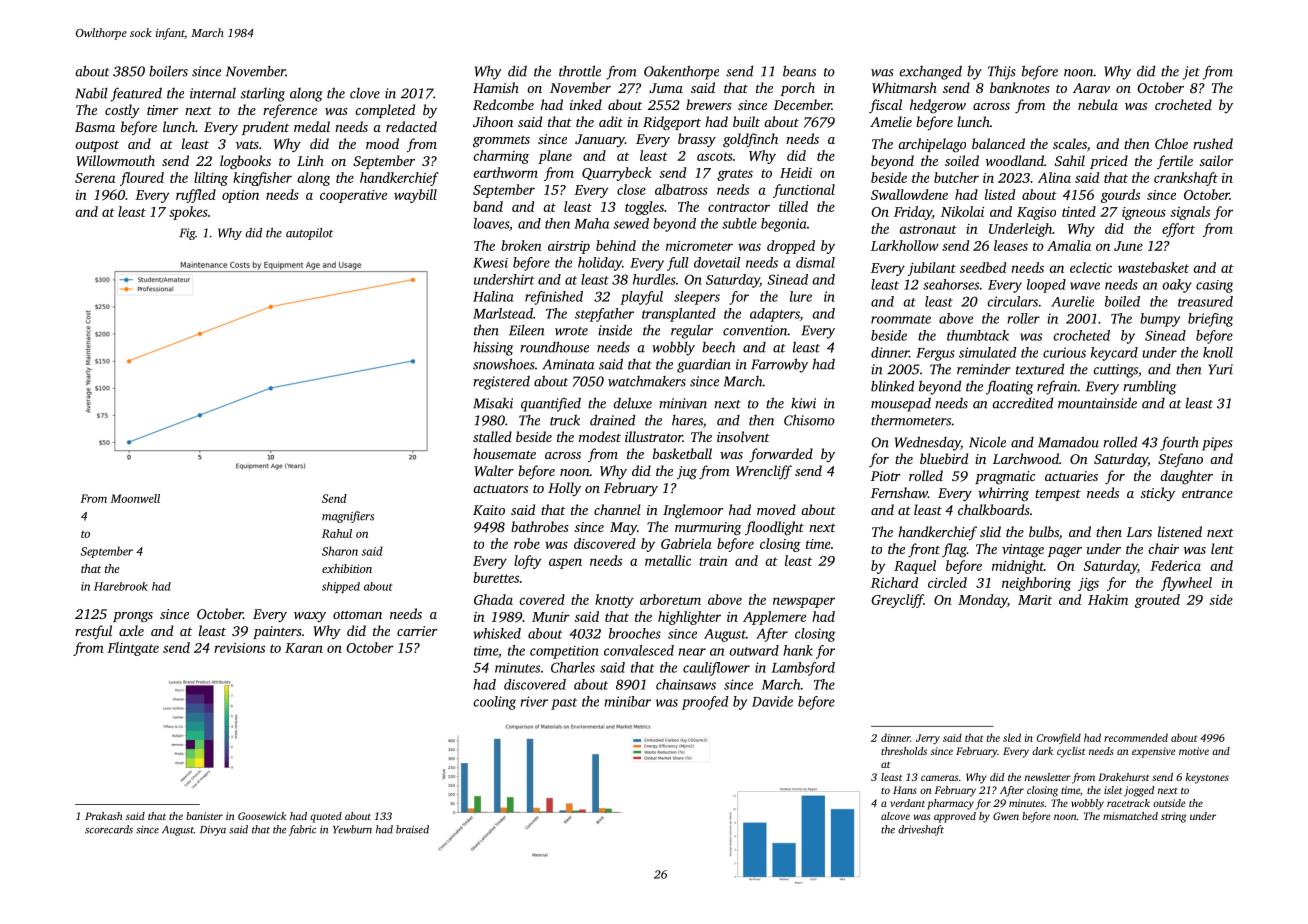 The width and height of the image is (1308, 924). Describe the element at coordinates (897, 601) in the image. I see `Greycliff` at that location.
